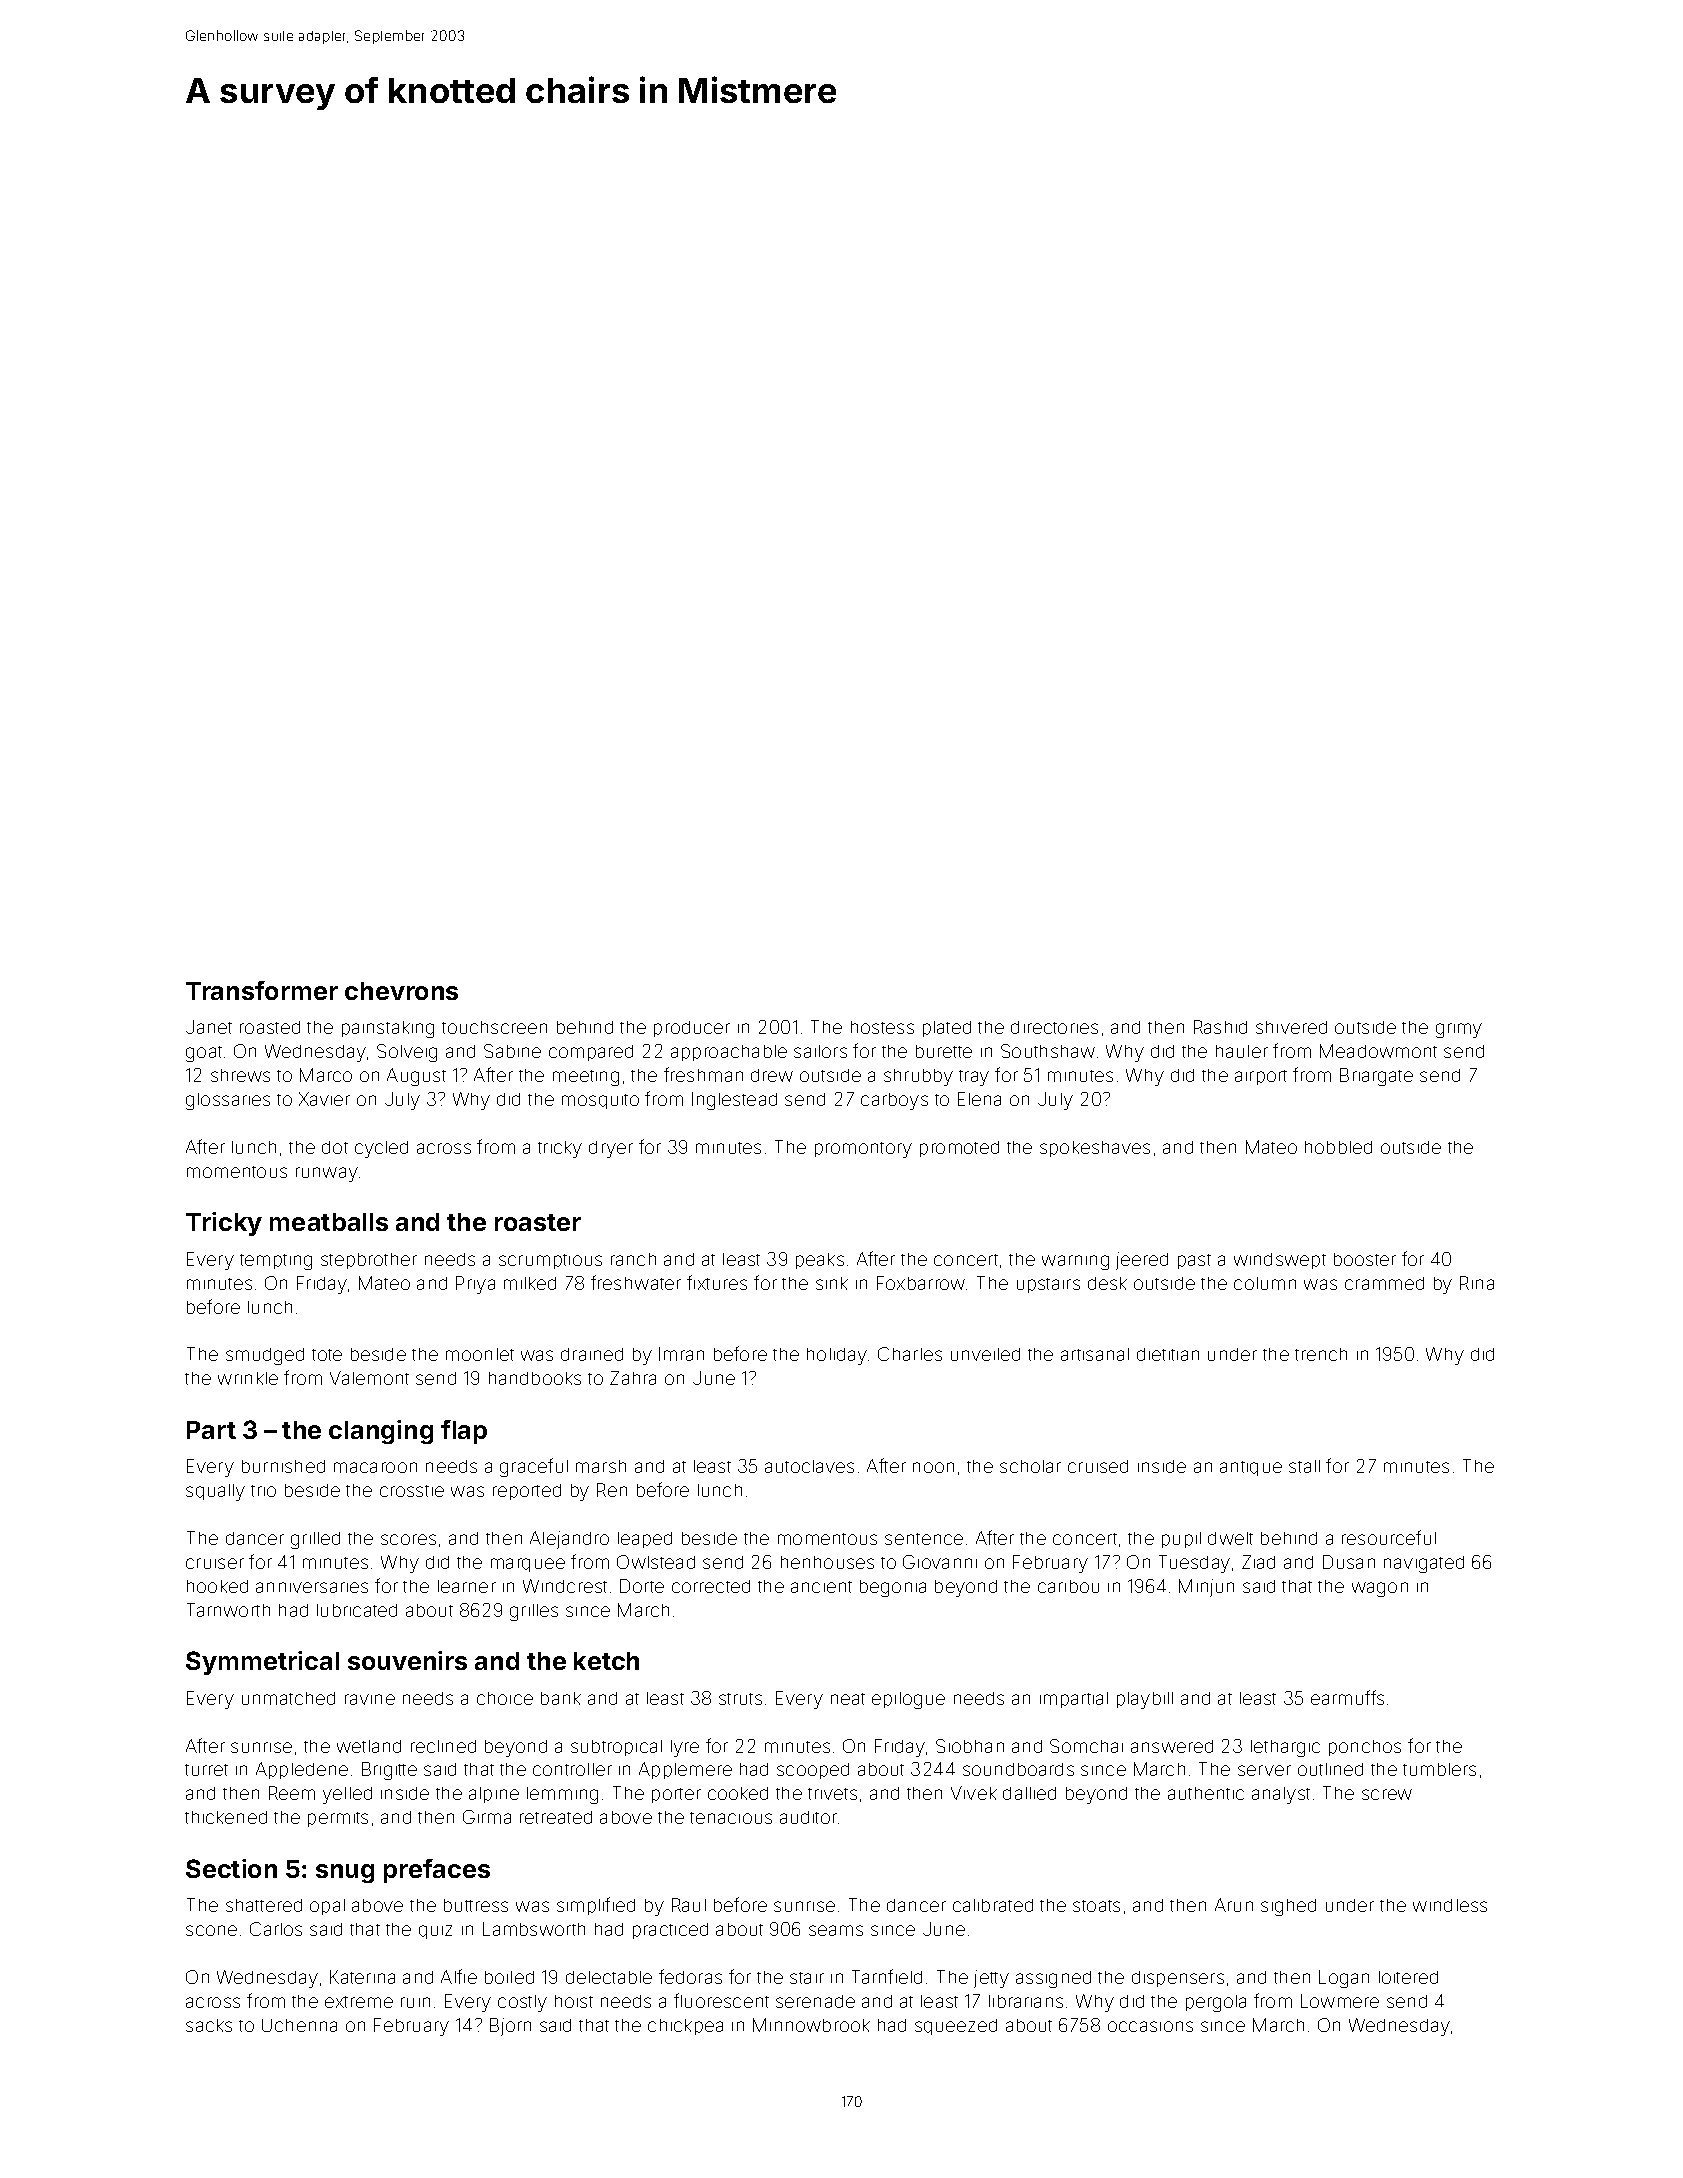  Describe the element at coordinates (512, 1051) in the image. I see `Sabine` at that location.
